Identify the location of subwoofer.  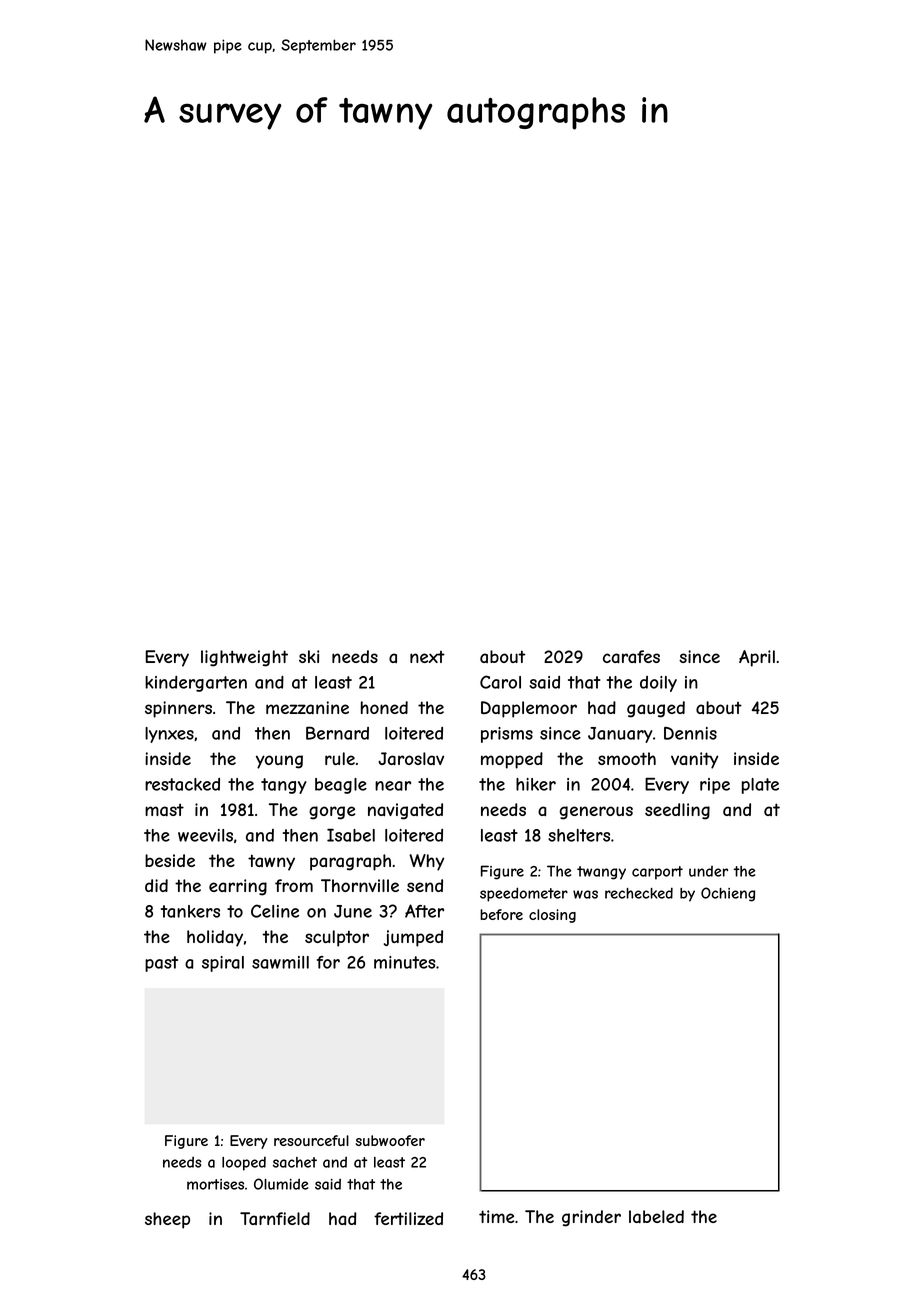
(390, 1140).
